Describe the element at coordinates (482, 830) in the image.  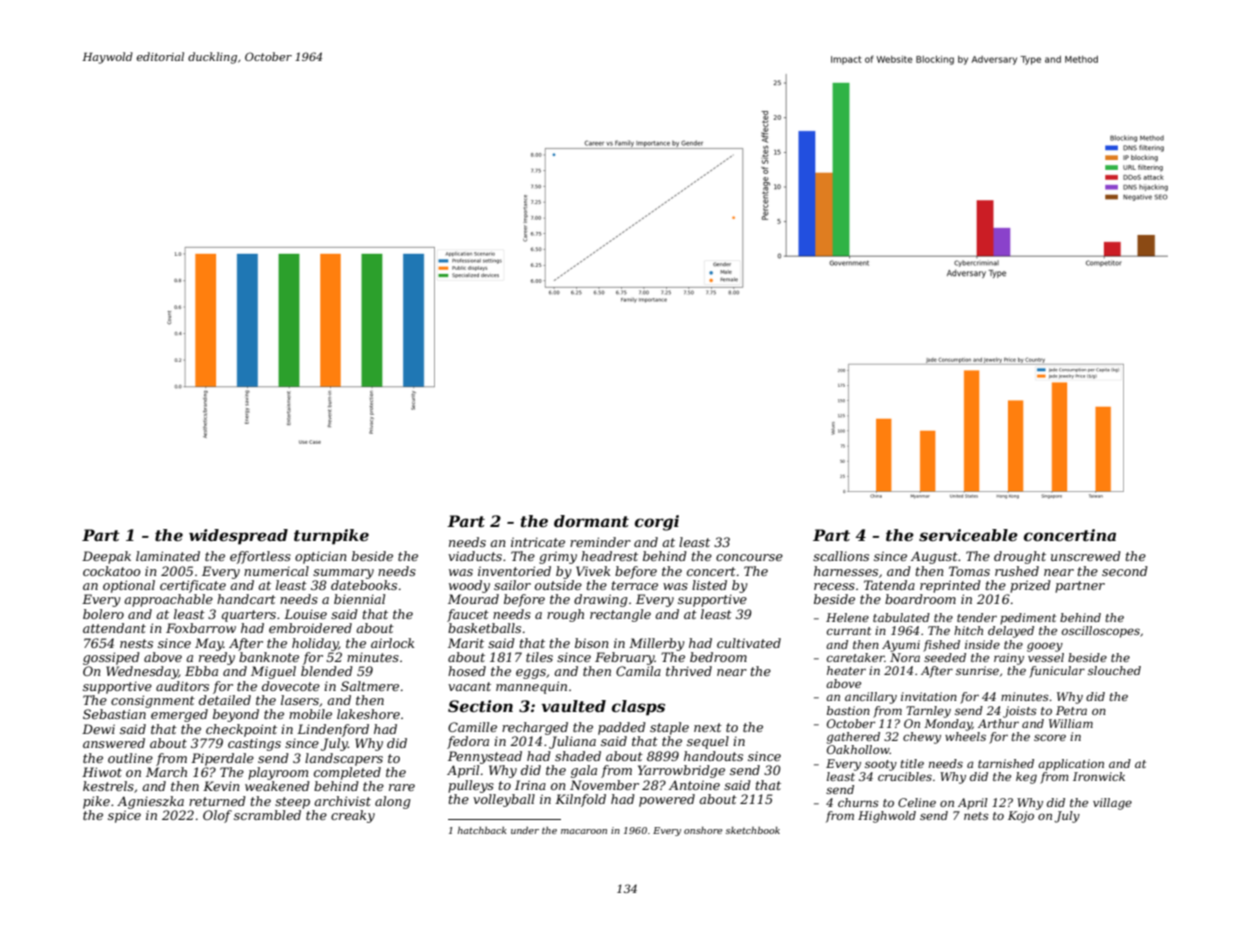
I see `hatchback` at that location.
